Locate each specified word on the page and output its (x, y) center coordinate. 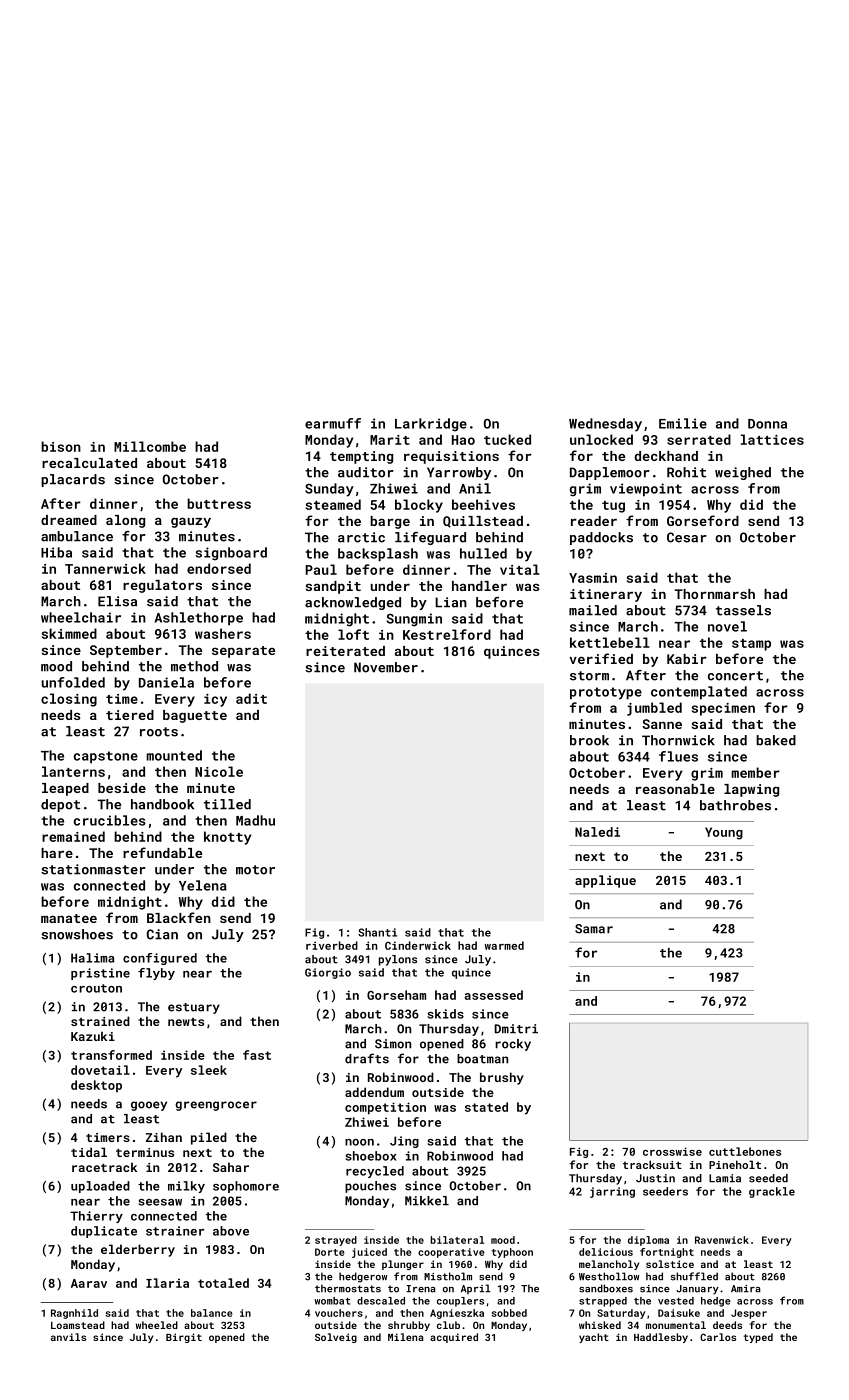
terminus (145, 1152)
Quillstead (483, 522)
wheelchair (81, 617)
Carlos (718, 1337)
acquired (454, 1338)
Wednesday (605, 425)
